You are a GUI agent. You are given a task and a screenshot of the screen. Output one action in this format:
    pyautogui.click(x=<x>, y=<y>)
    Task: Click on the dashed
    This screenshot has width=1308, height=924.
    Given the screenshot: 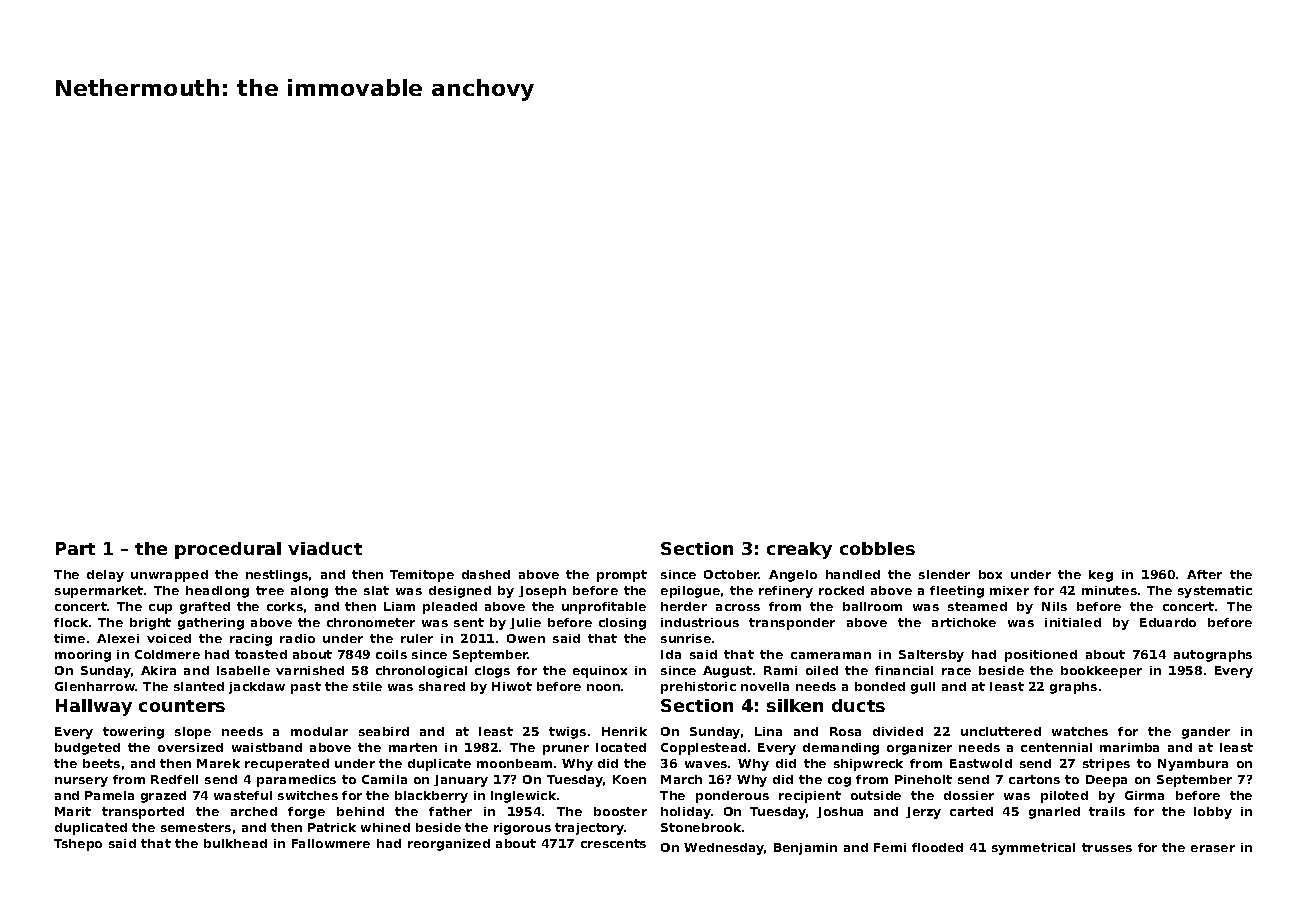 What is the action you would take?
    pyautogui.click(x=486, y=574)
